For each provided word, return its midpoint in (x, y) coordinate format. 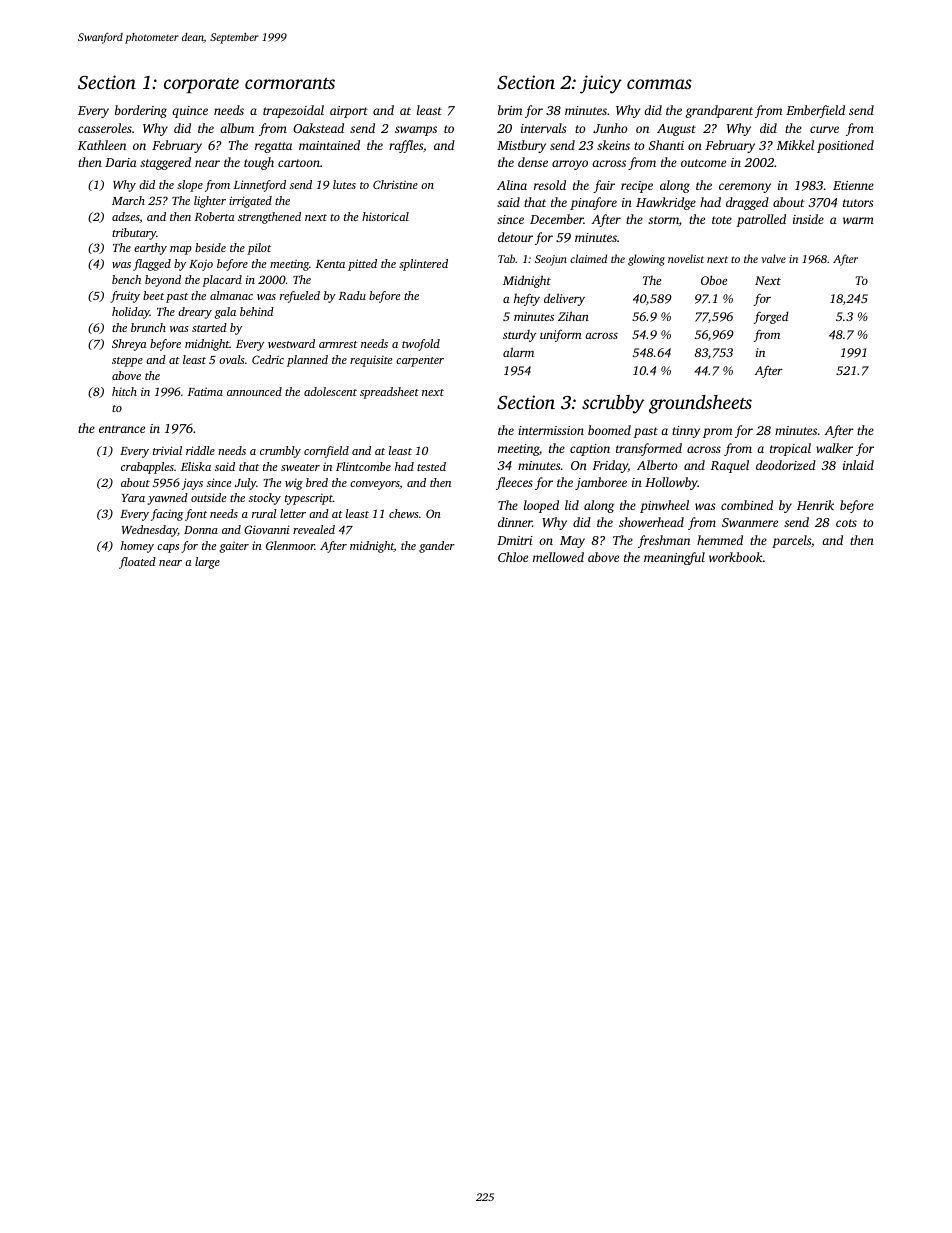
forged (771, 317)
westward (291, 343)
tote (722, 220)
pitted (362, 265)
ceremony (745, 188)
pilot (259, 249)
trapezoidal (293, 111)
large (207, 563)
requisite (371, 361)
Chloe (513, 557)
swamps (416, 131)
